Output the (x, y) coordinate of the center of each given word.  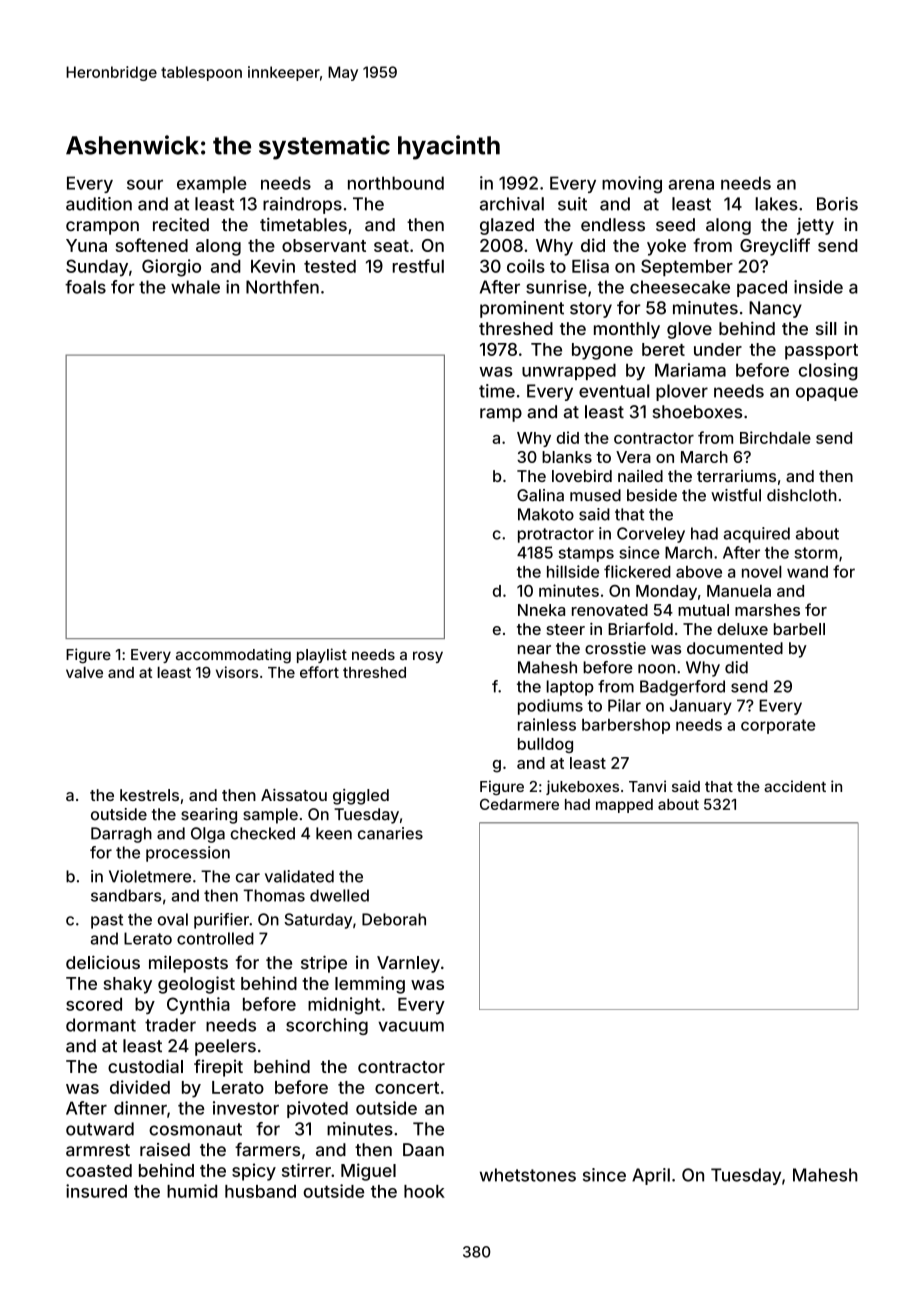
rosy (428, 657)
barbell (799, 629)
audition (99, 204)
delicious (103, 962)
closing (828, 372)
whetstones (528, 1175)
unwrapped (569, 371)
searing (209, 816)
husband (260, 1191)
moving (632, 185)
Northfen (282, 287)
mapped (624, 806)
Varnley (408, 964)
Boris (837, 204)
